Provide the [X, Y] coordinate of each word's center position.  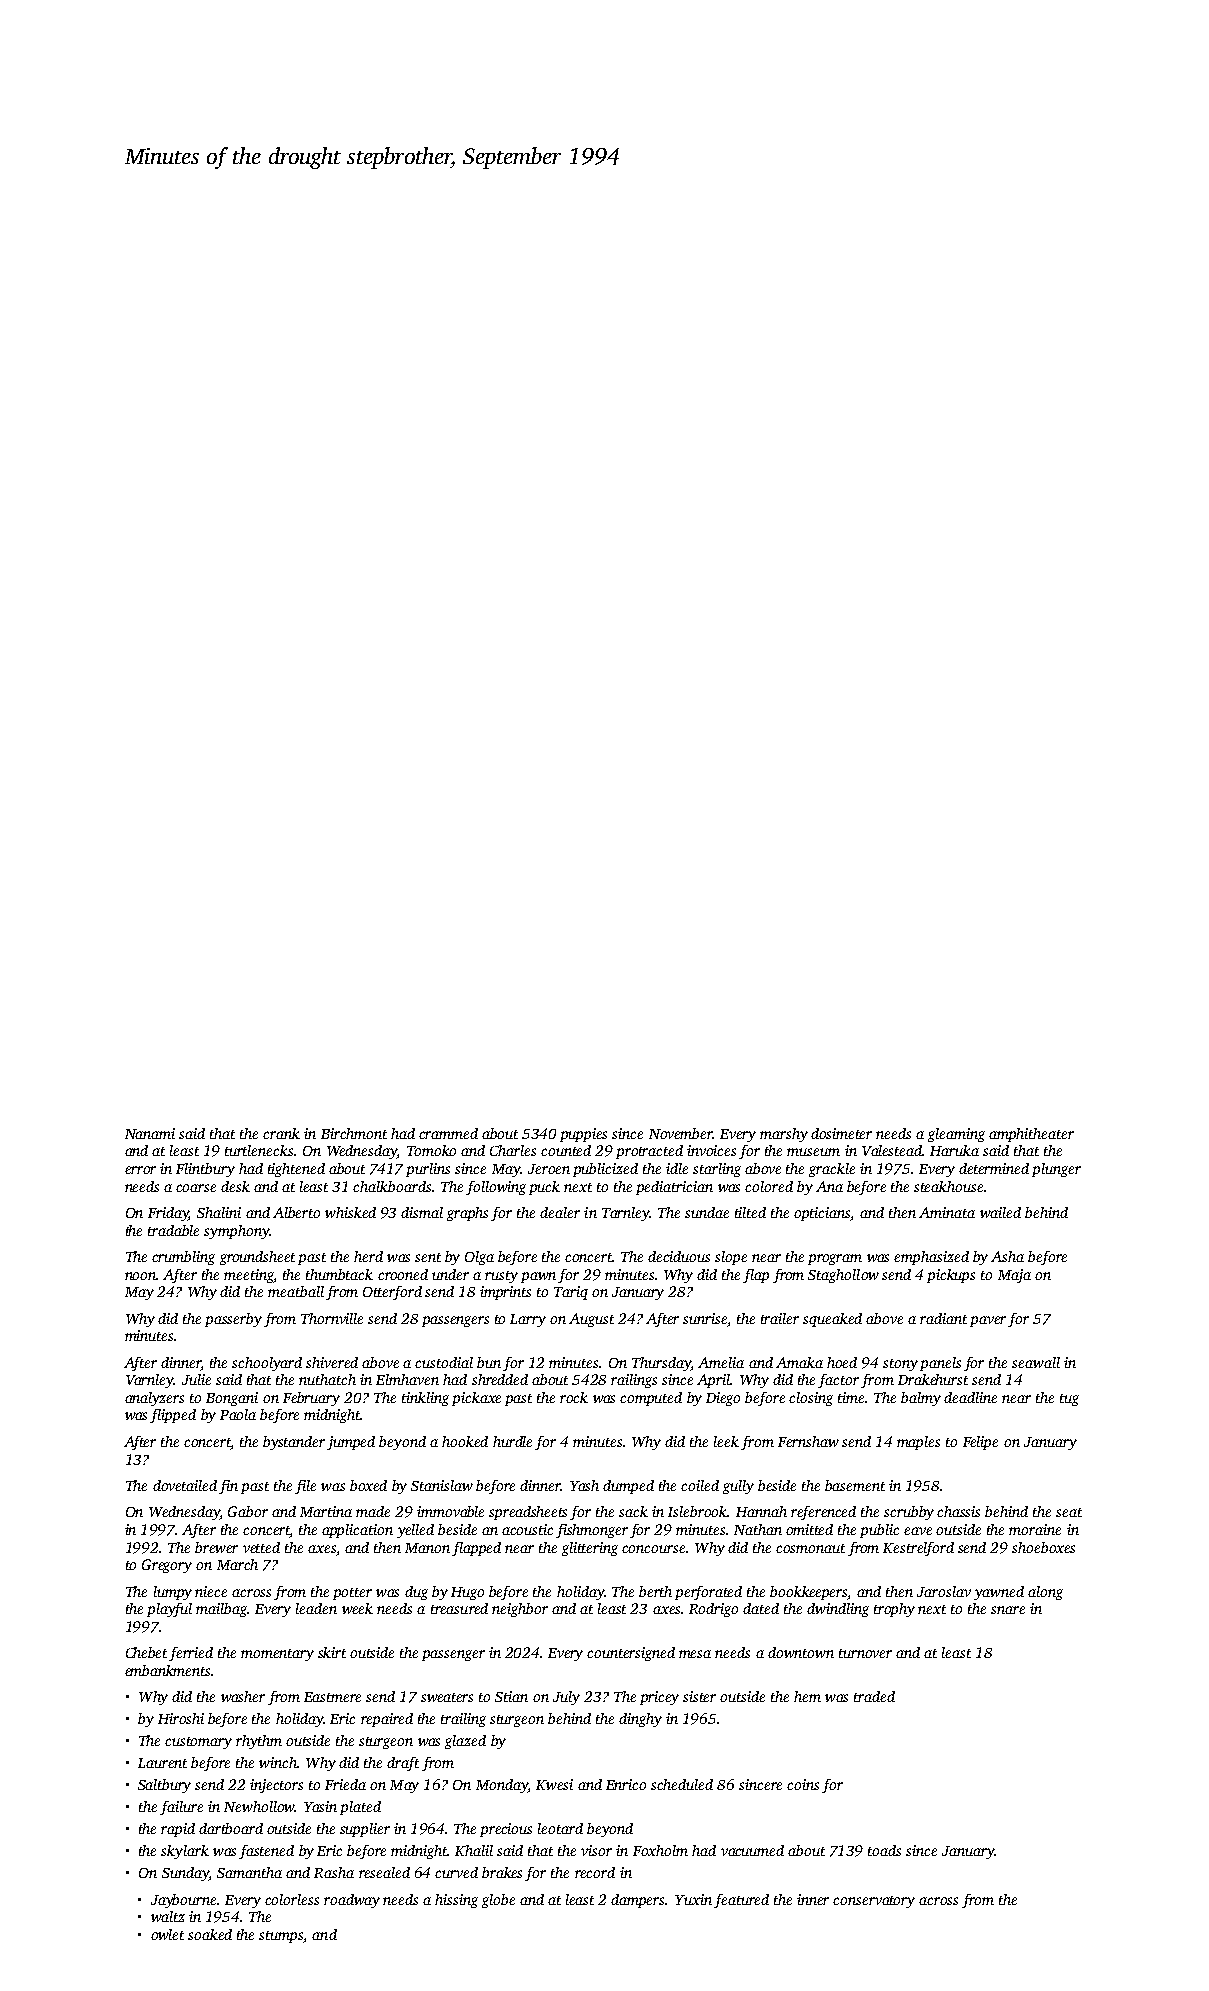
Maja [1014, 1276]
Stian [511, 1696]
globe [498, 1901]
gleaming [956, 1135]
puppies [583, 1135]
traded [874, 1696]
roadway [352, 1901]
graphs [467, 1214]
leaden [316, 1608]
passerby [233, 1320]
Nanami [150, 1133]
